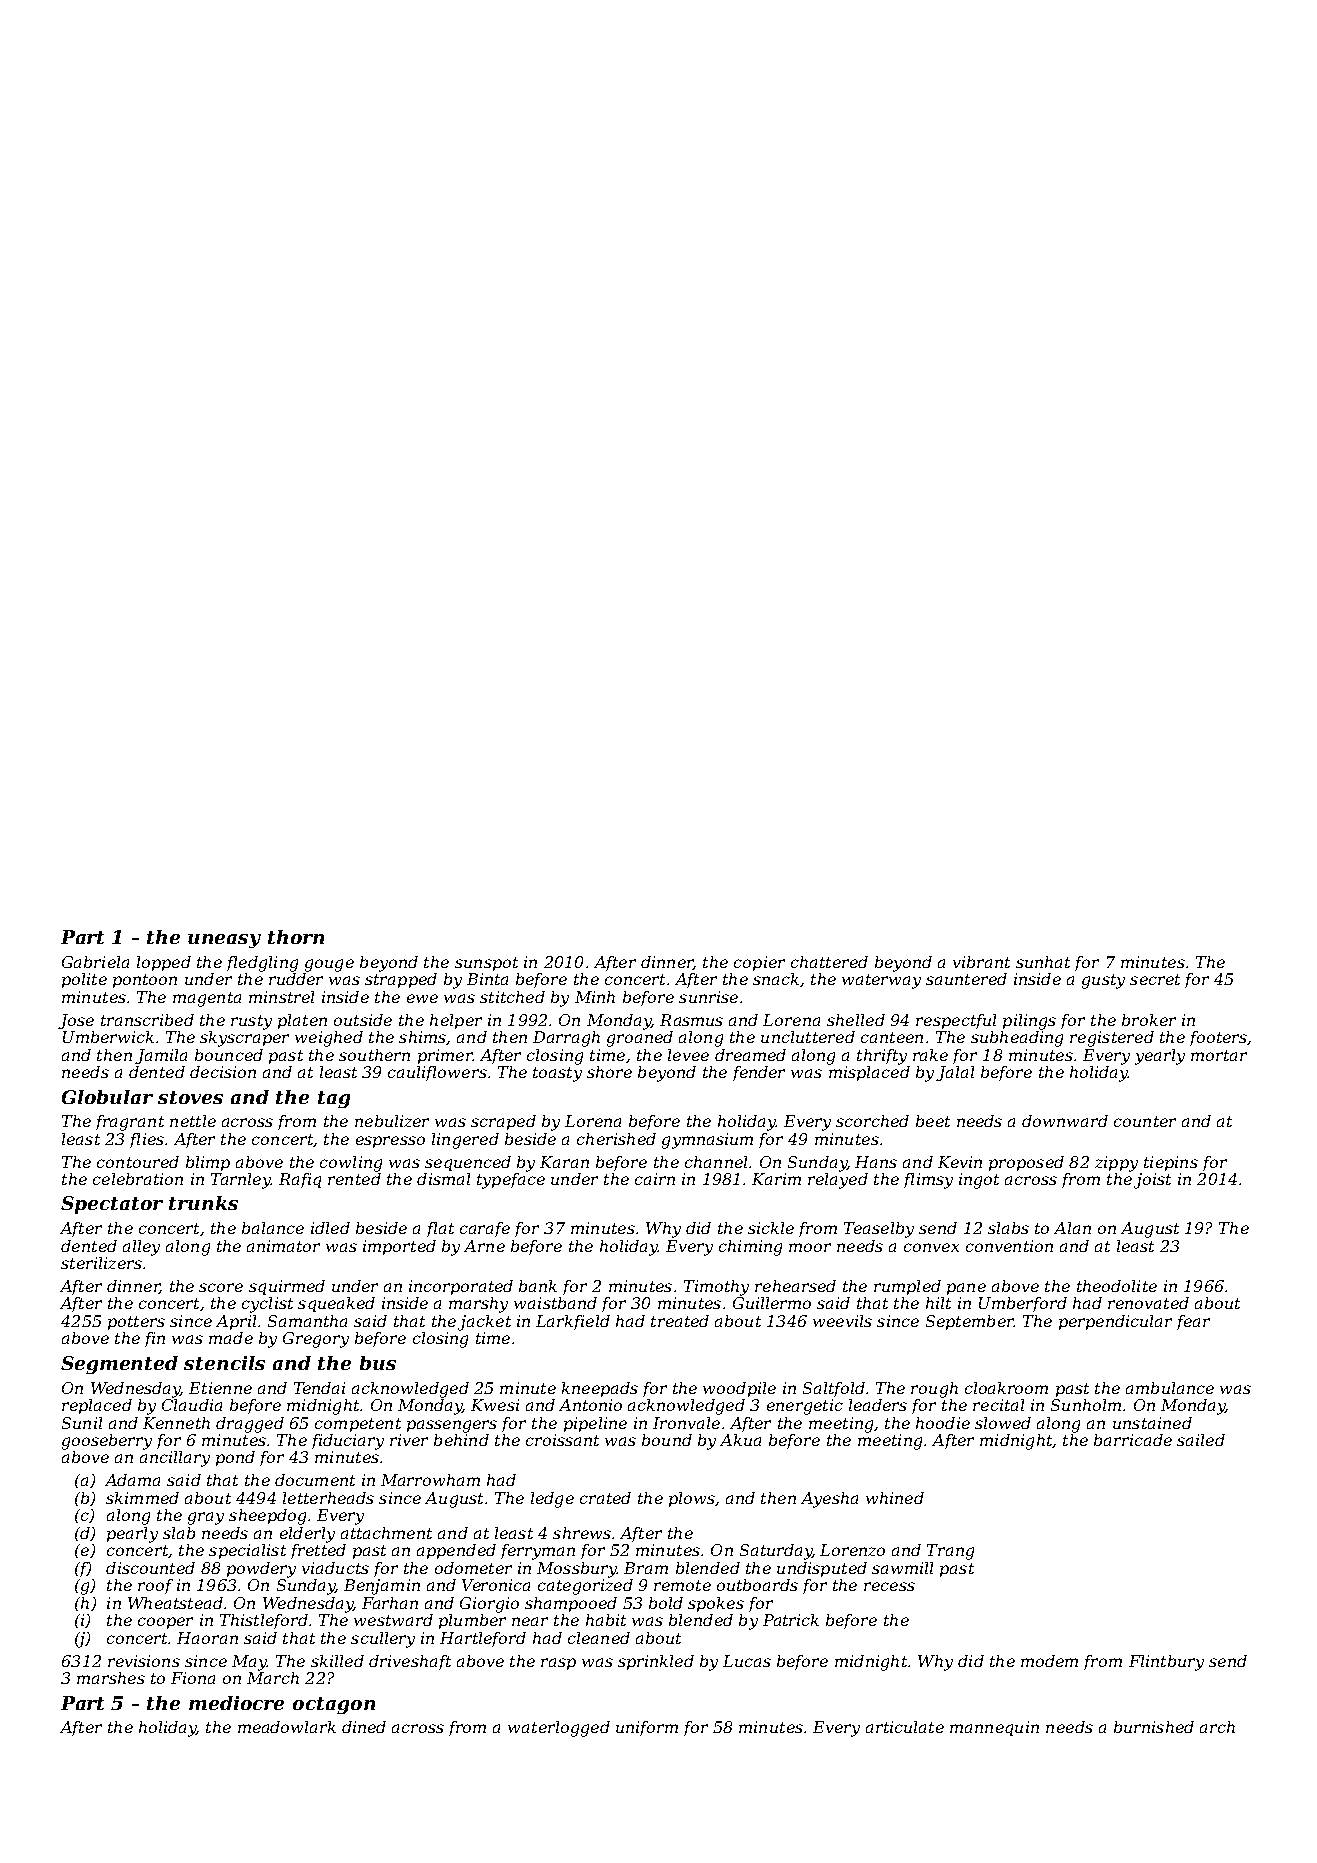 The image size is (1317, 1863). Describe the element at coordinates (559, 1729) in the image. I see `waterlogged` at that location.
